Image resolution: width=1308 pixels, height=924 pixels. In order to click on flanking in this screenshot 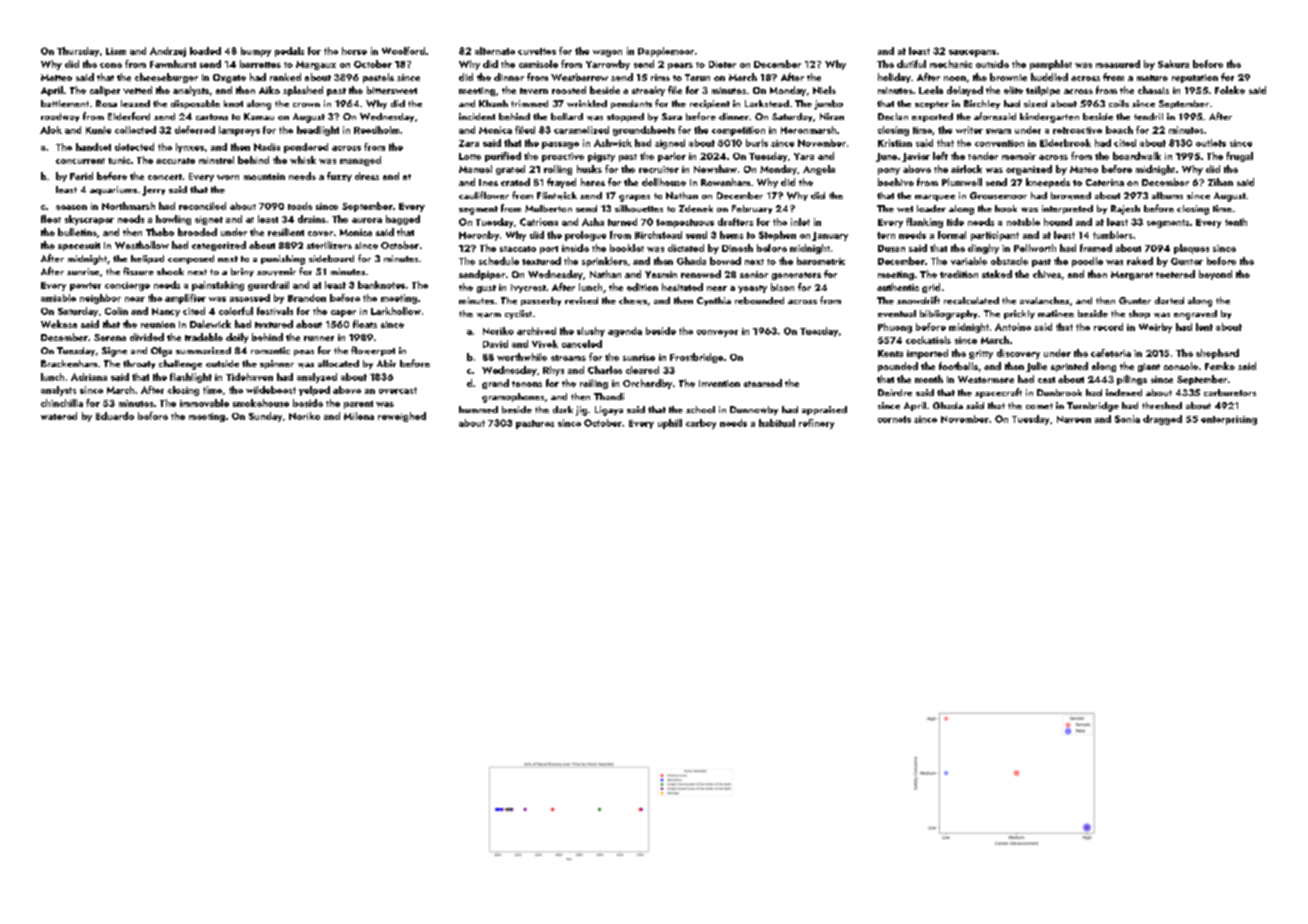, I will do `click(924, 223)`.
